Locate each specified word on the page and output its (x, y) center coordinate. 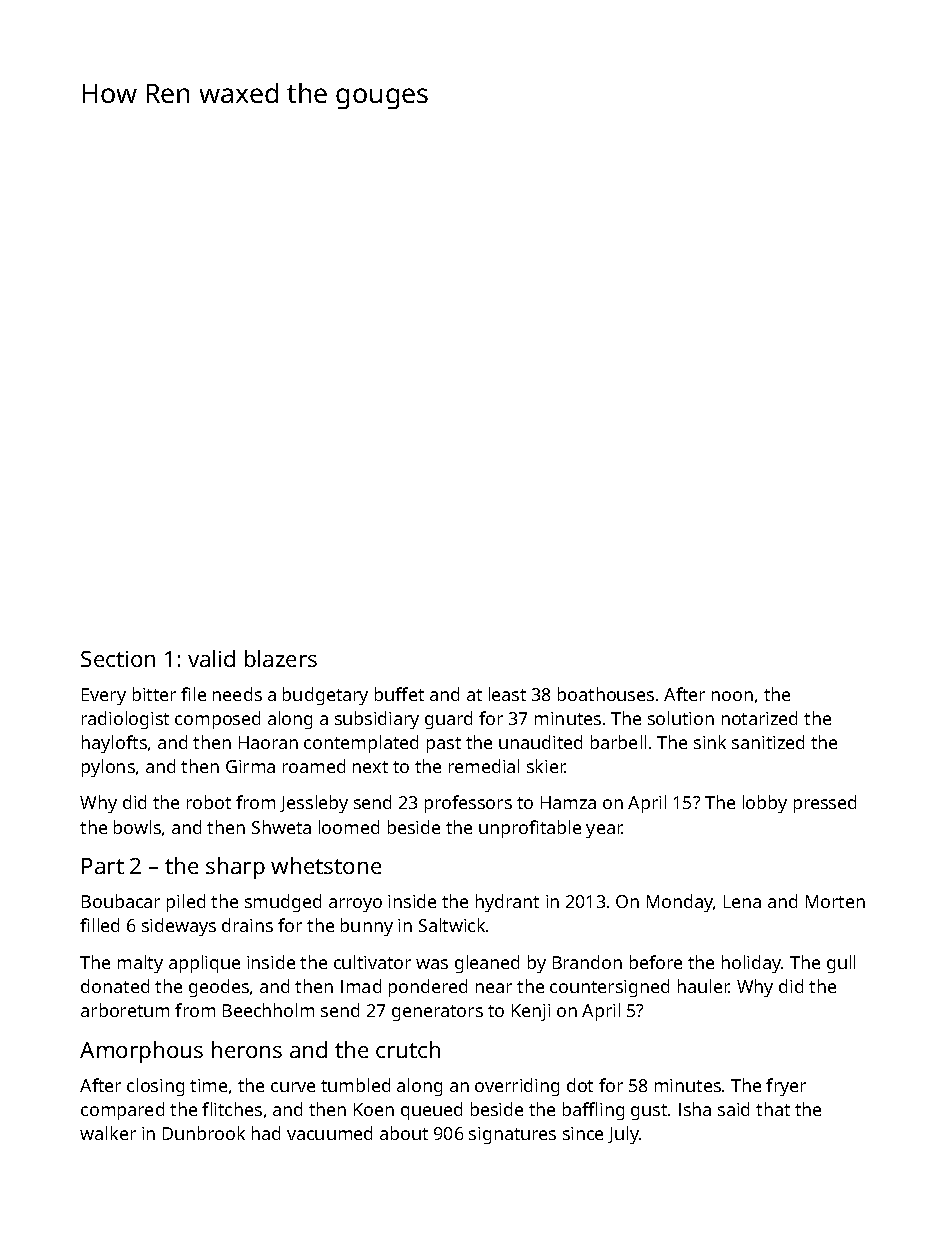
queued (431, 1111)
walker (108, 1133)
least (507, 694)
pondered (428, 988)
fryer (786, 1087)
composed (217, 720)
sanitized (768, 742)
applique (204, 964)
